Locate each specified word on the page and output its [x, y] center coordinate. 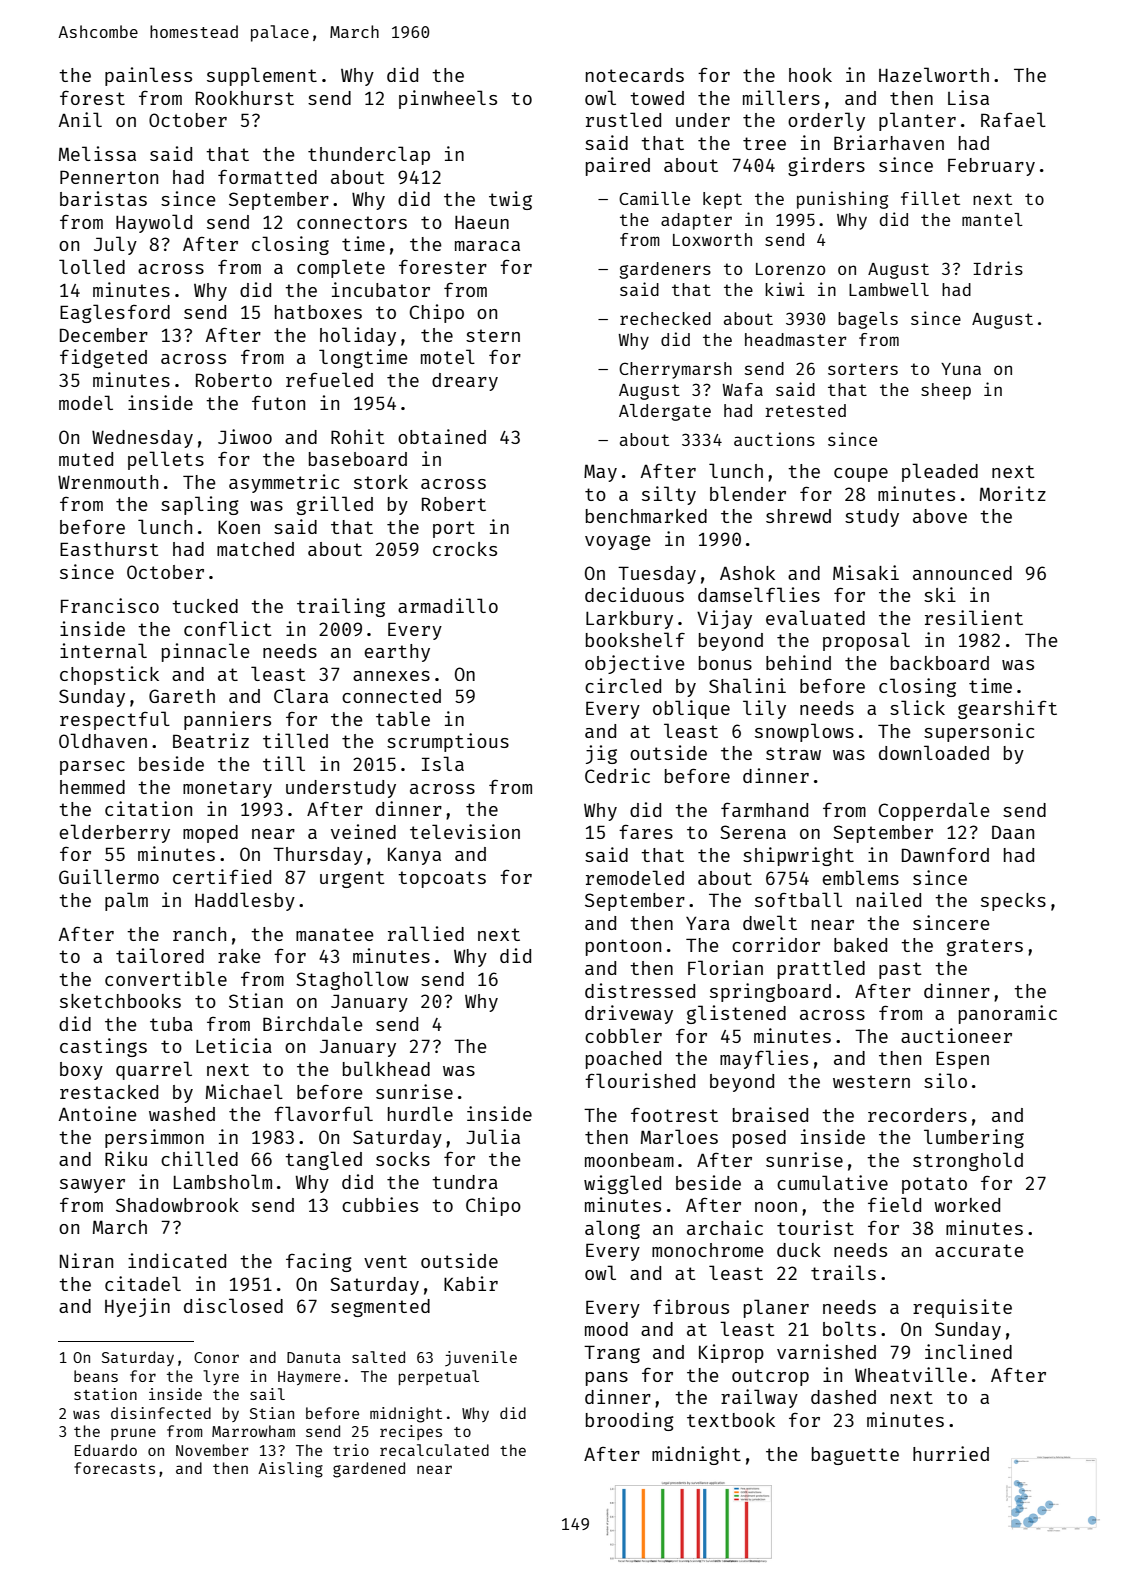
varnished [826, 1351]
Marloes [679, 1136]
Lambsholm [223, 1181]
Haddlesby [245, 901]
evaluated [815, 617]
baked [860, 945]
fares [646, 831]
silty [669, 495]
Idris [998, 268]
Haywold [154, 223]
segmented [380, 1308]
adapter [696, 221]
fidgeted [103, 358]
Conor [216, 1357]
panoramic [1008, 1014]
